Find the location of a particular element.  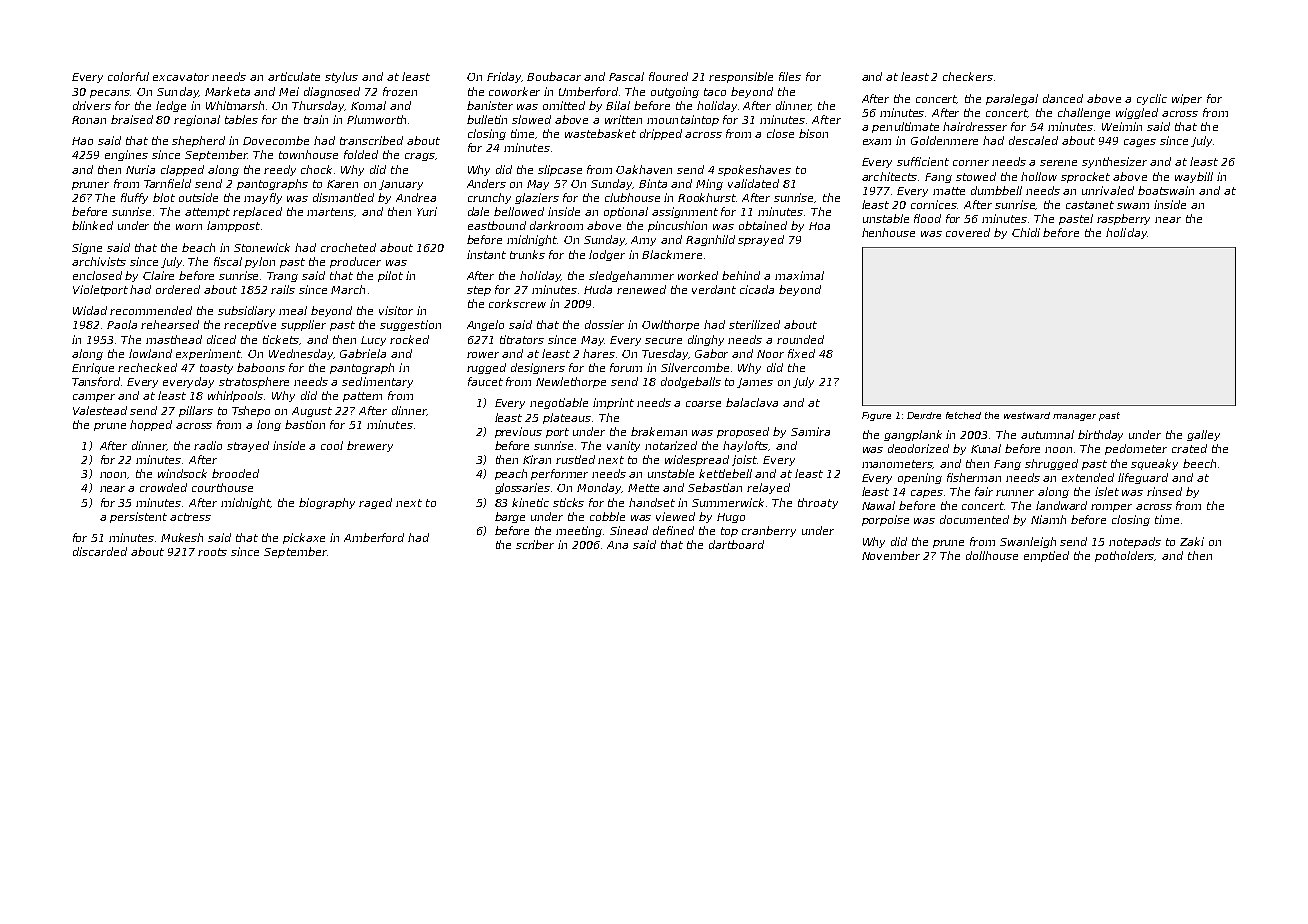

whirlpools is located at coordinates (235, 396).
